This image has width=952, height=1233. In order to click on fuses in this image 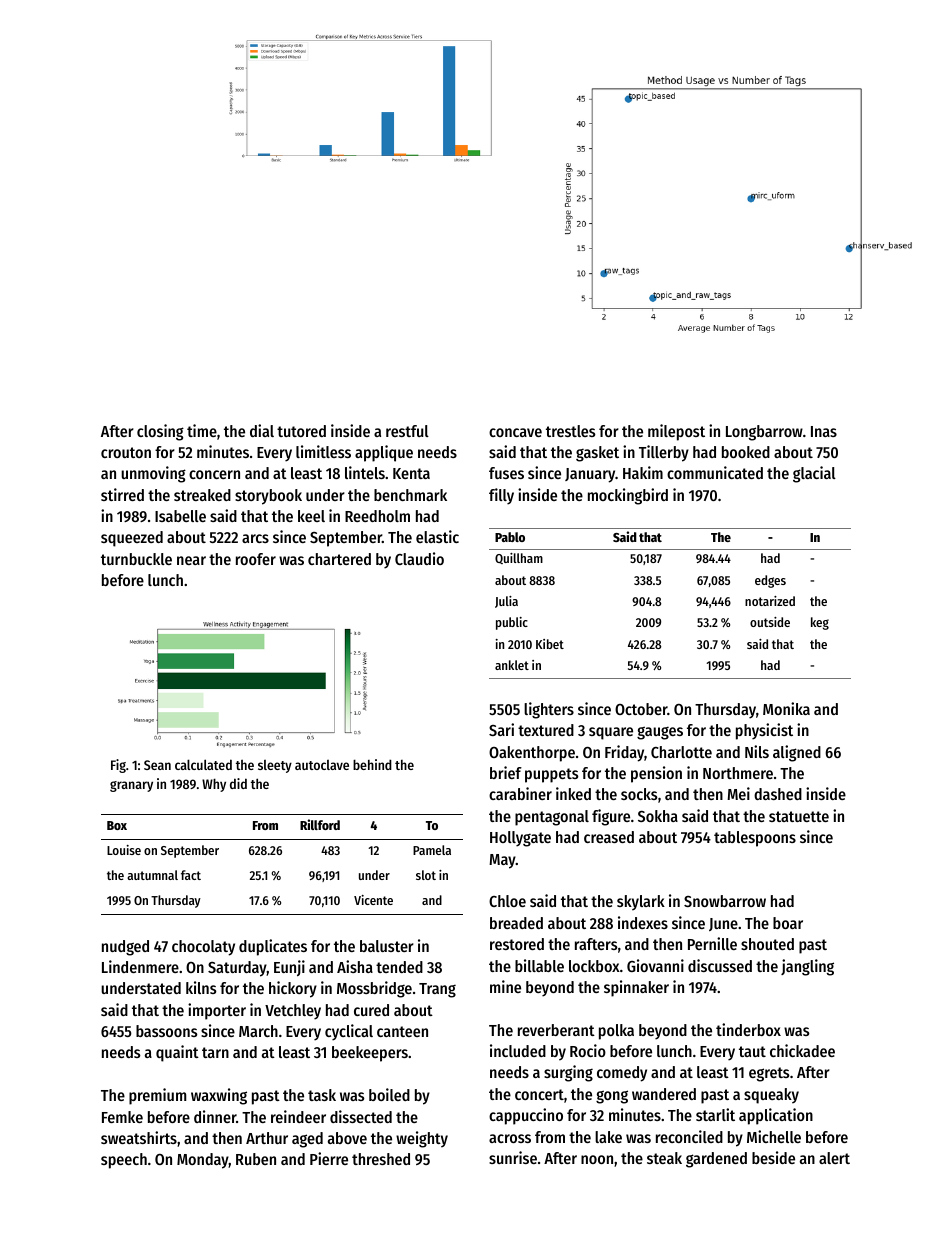, I will do `click(506, 473)`.
